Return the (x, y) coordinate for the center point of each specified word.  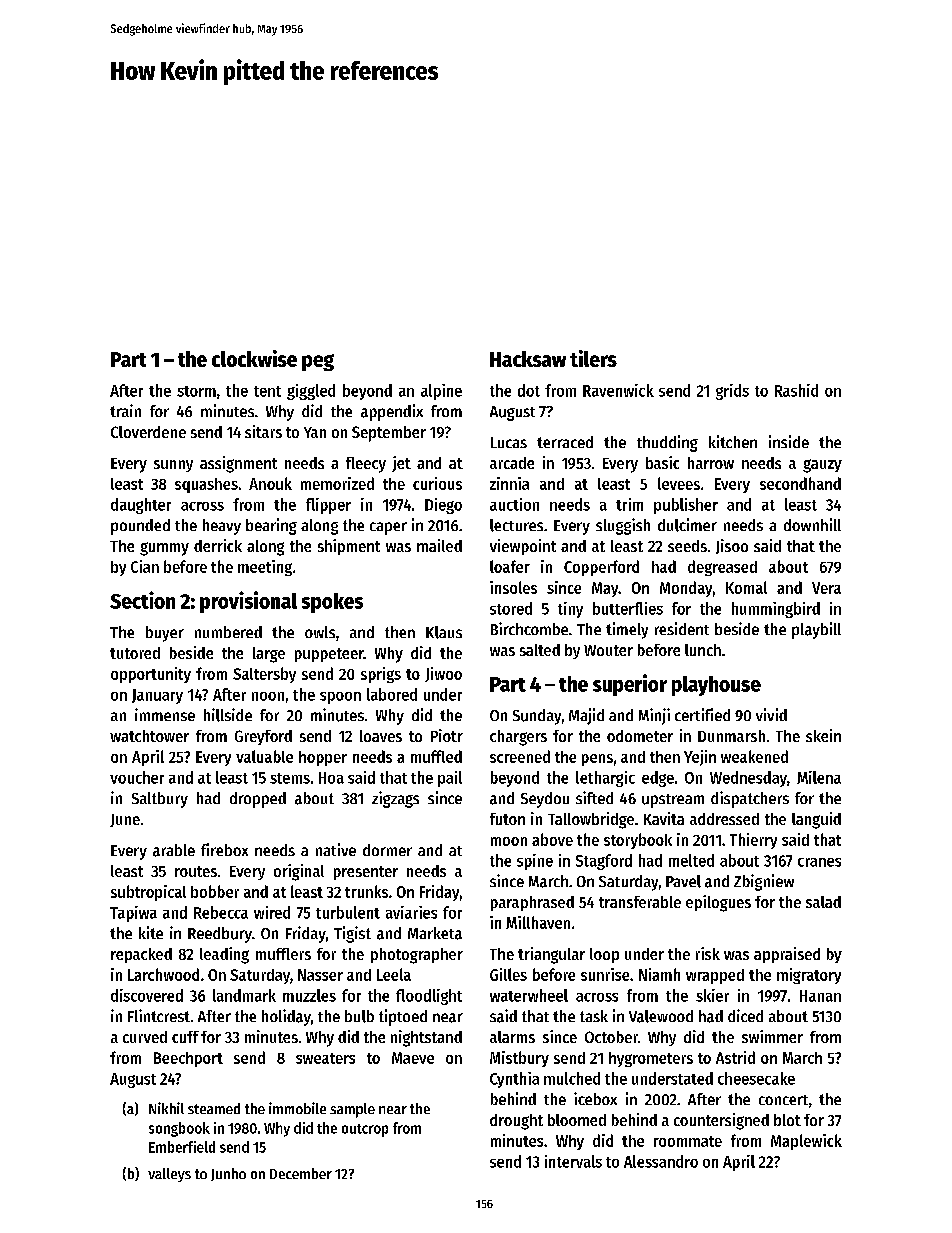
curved (145, 1037)
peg (318, 362)
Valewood (661, 1016)
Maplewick (806, 1142)
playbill (816, 630)
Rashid (796, 390)
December (301, 1173)
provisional (248, 602)
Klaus (444, 632)
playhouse (716, 686)
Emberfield (182, 1147)
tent (267, 391)
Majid (586, 716)
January (157, 696)
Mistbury (519, 1059)
